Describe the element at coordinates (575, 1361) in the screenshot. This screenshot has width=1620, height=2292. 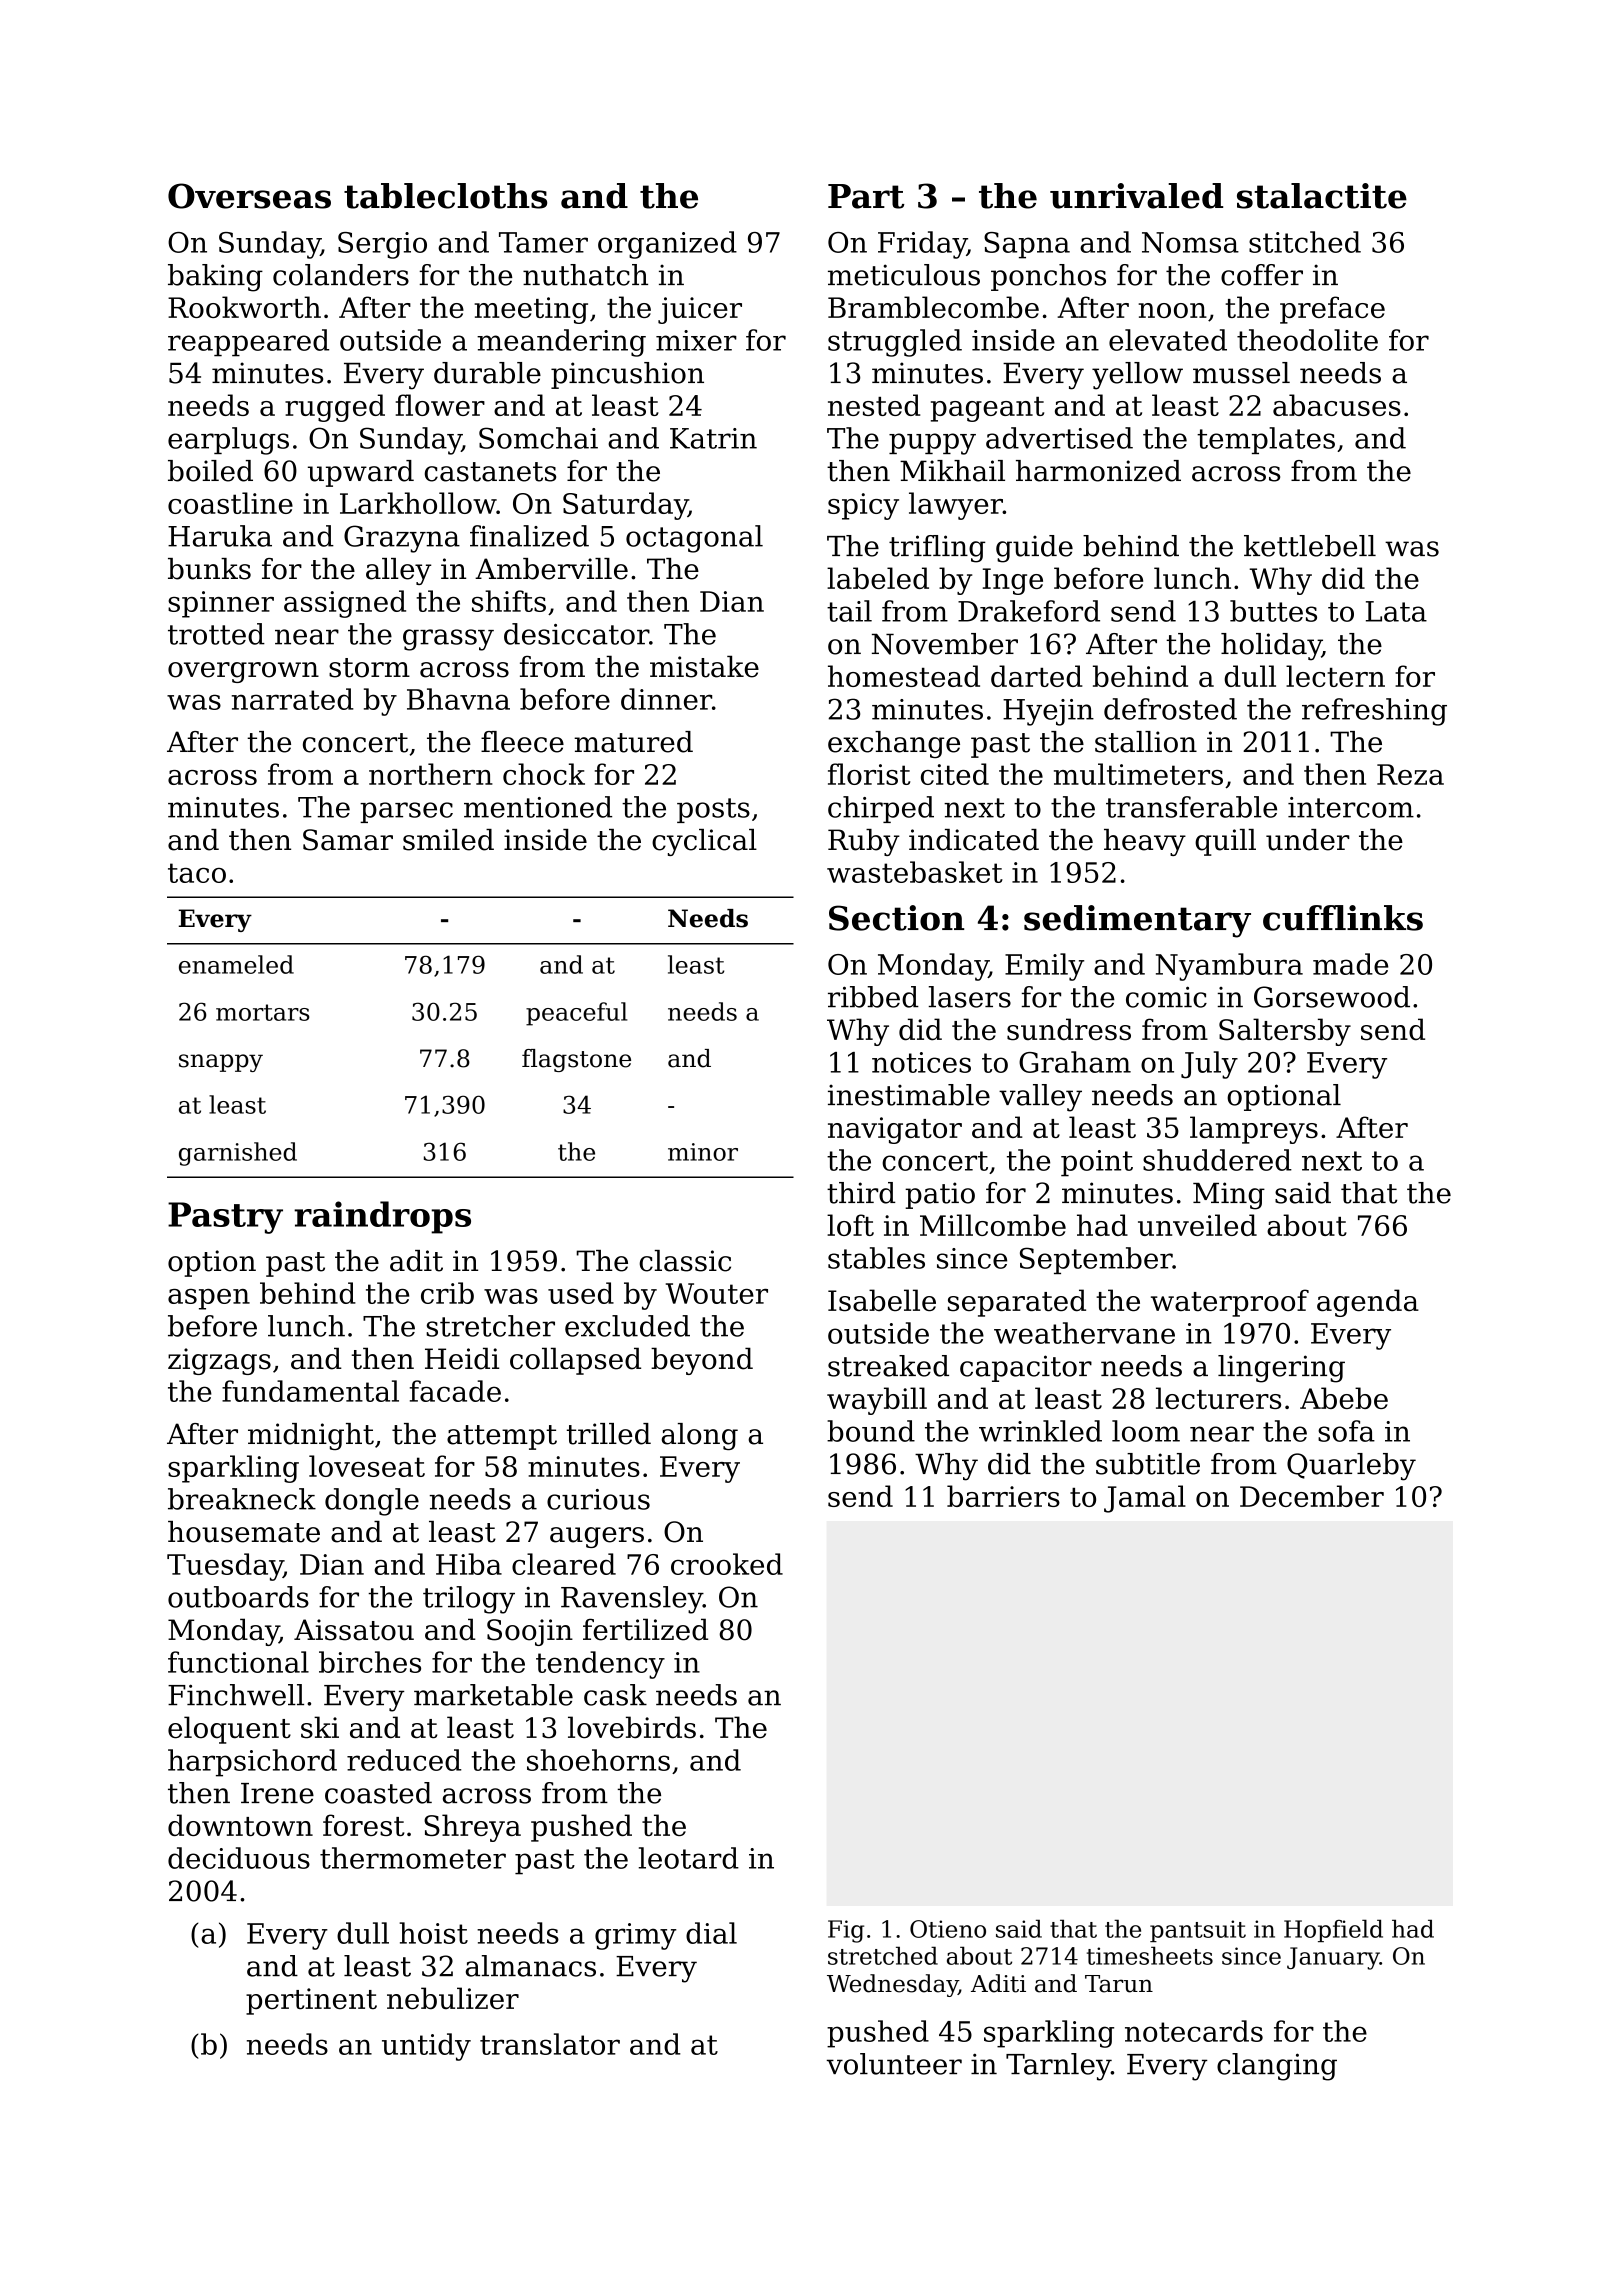
I see `collapsed` at that location.
